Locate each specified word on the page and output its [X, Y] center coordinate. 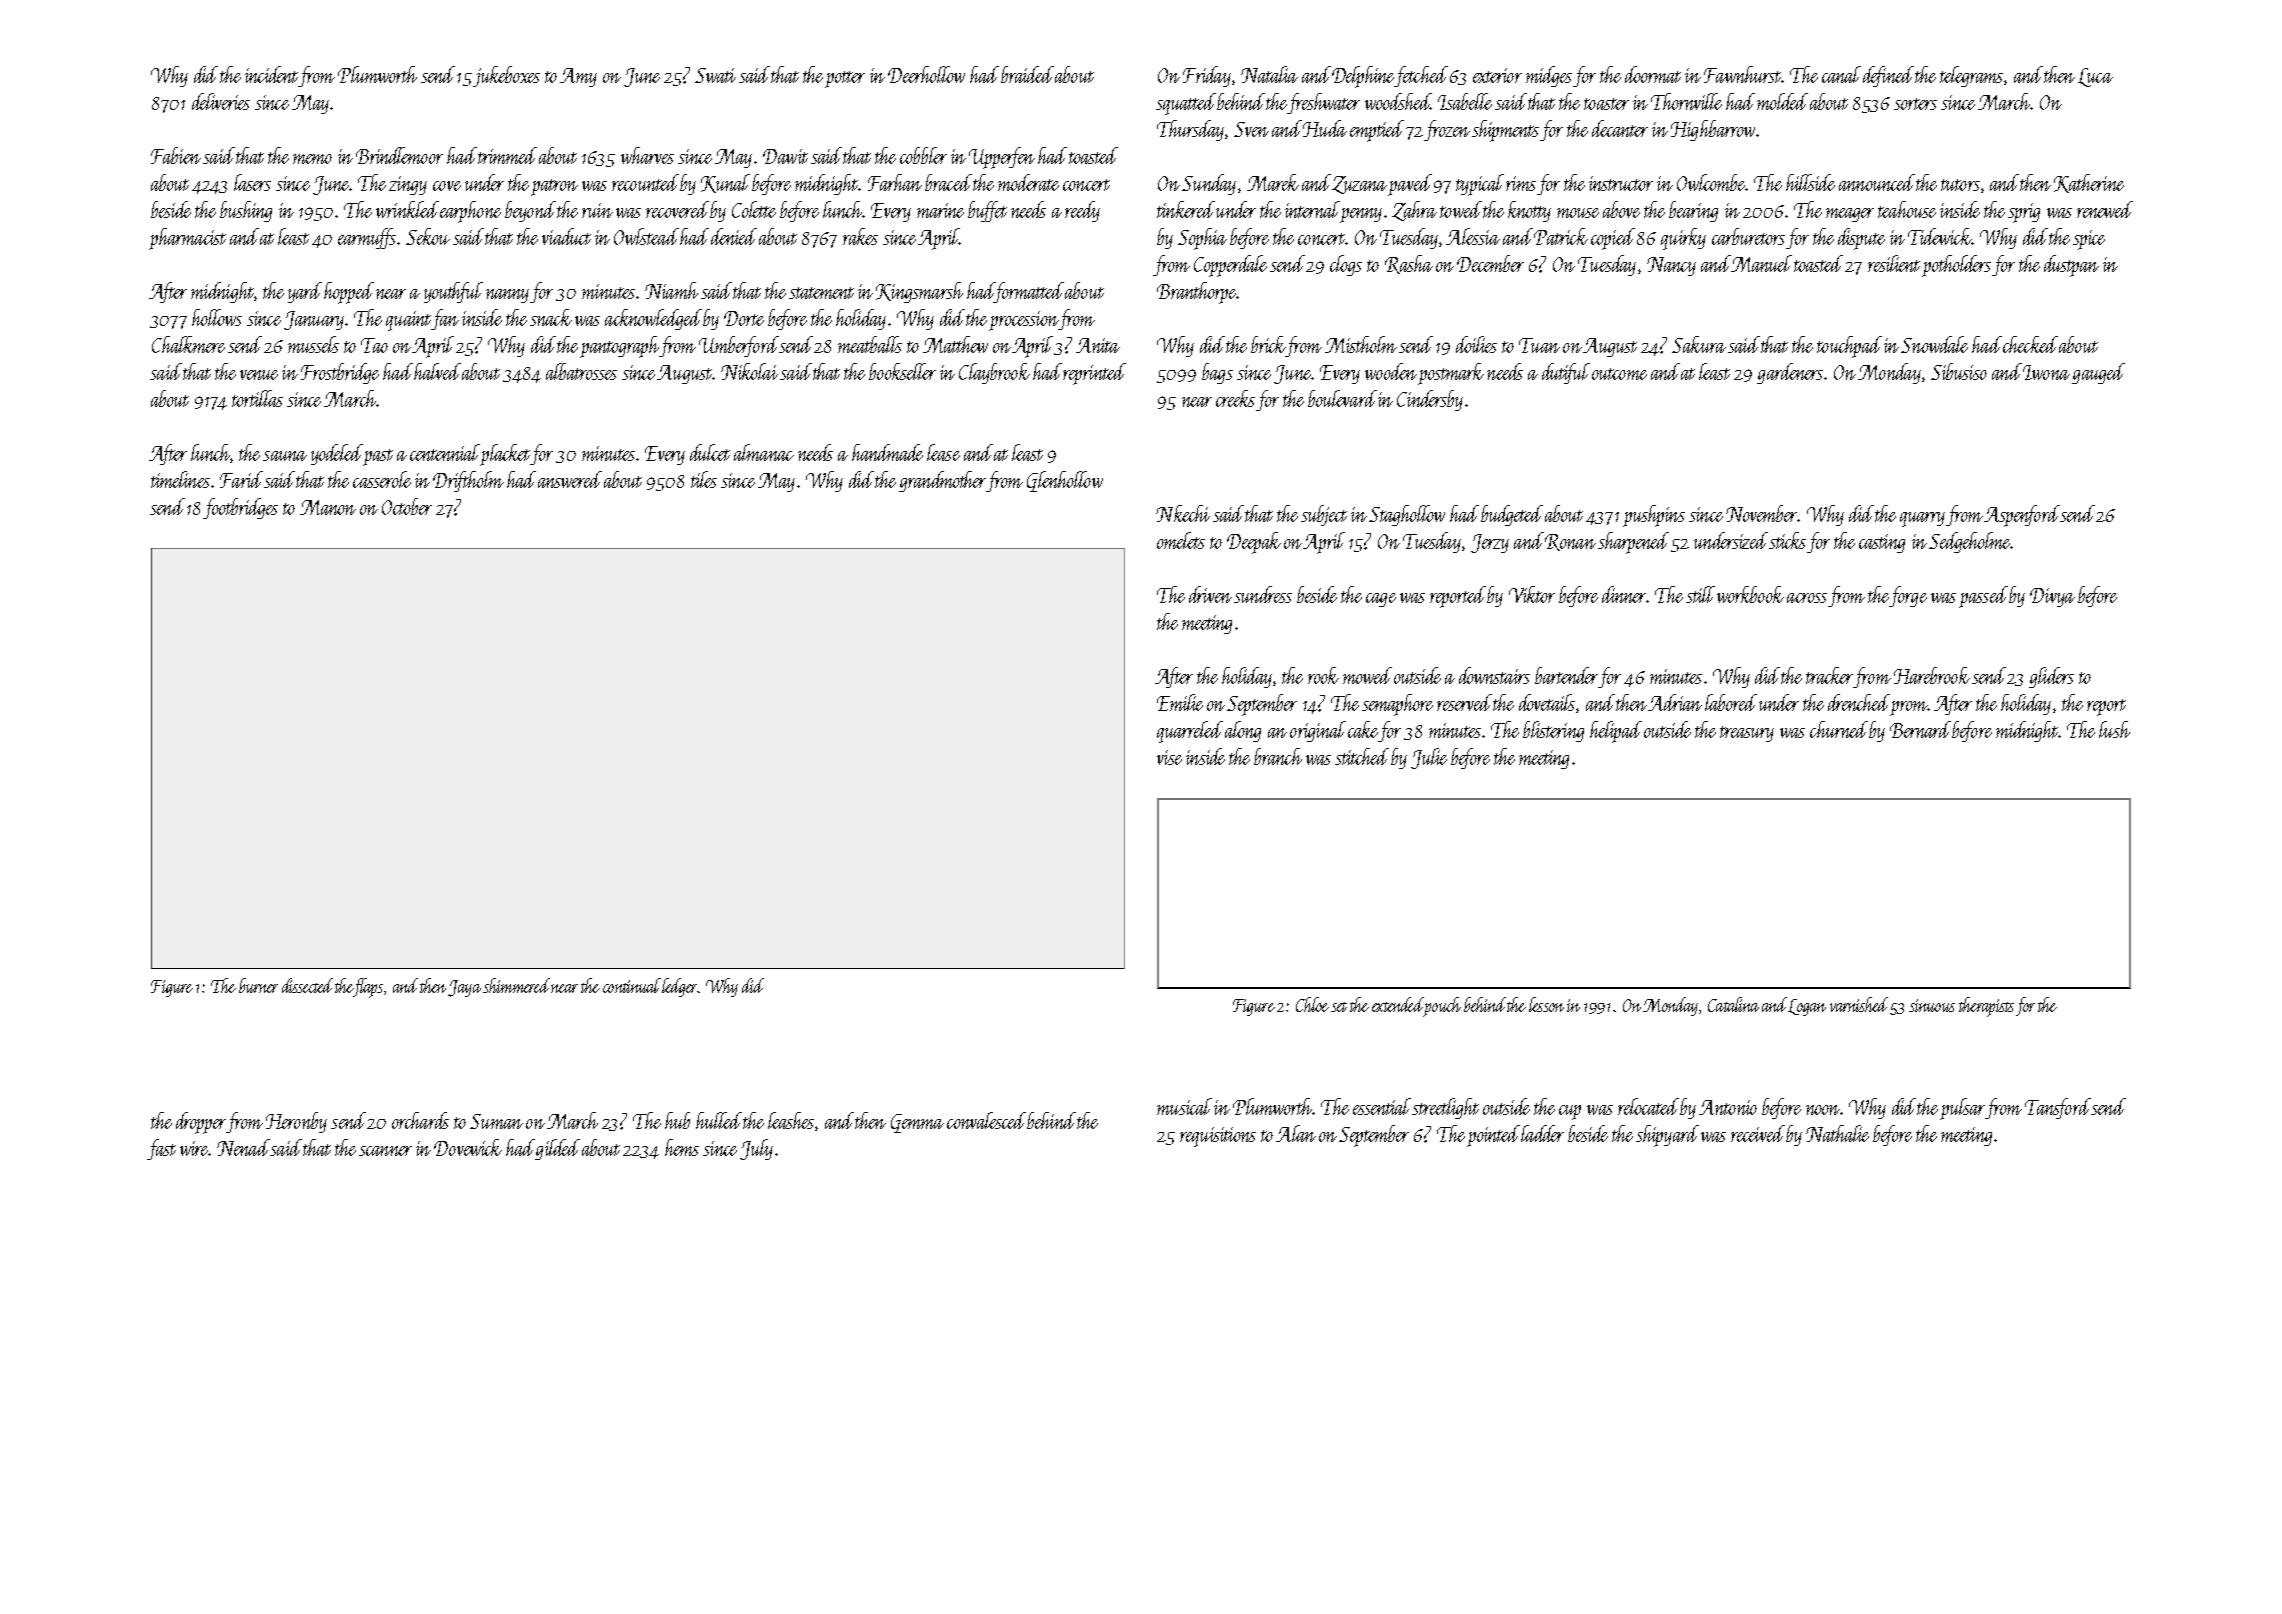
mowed [1367, 675]
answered [570, 479]
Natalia [1269, 74]
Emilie [1180, 702]
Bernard [1921, 729]
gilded [557, 1149]
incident [271, 74]
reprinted [1094, 374]
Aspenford [2022, 516]
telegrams [1971, 76]
